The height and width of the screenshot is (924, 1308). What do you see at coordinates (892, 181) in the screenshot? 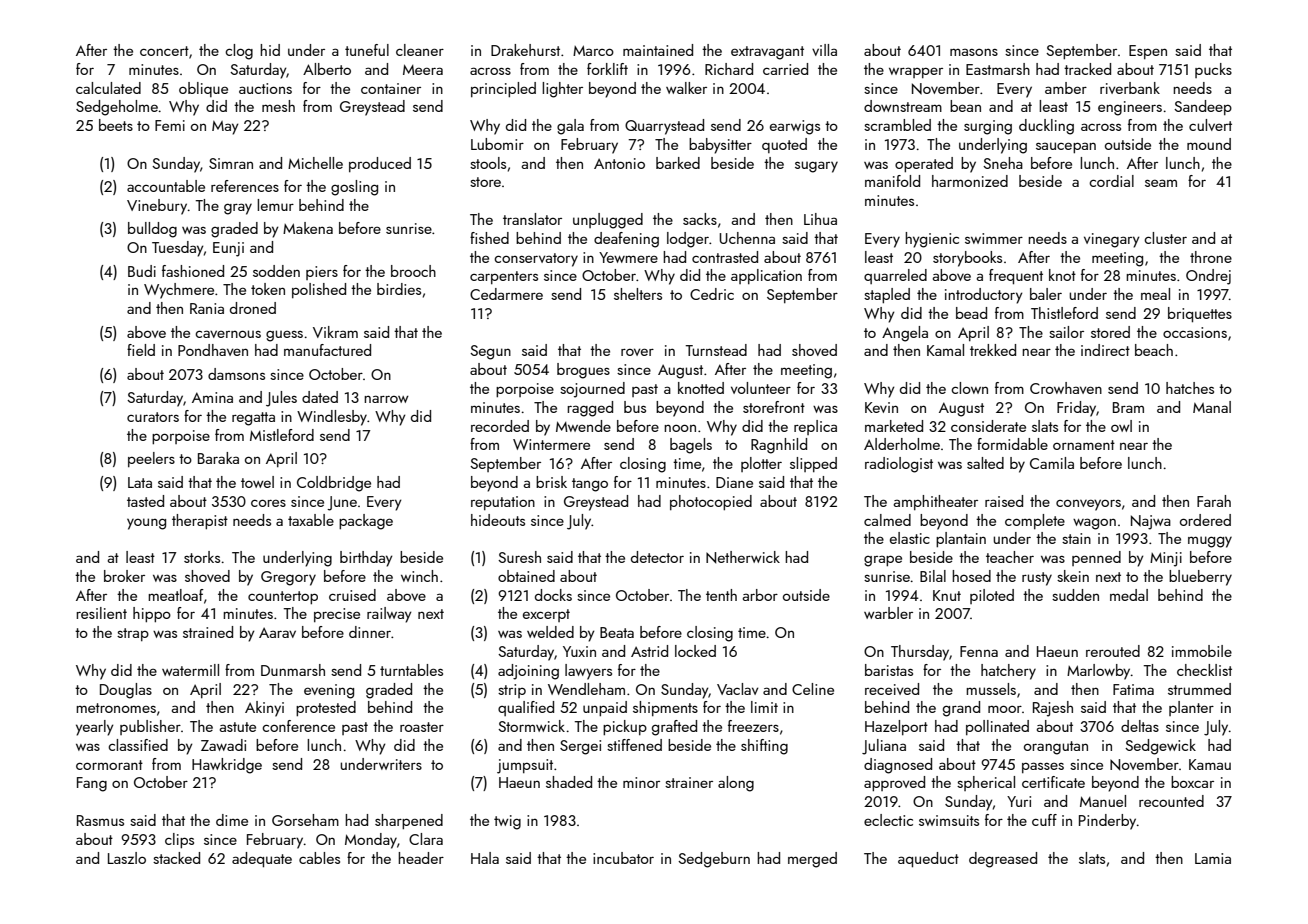
I see `manifold` at bounding box center [892, 181].
